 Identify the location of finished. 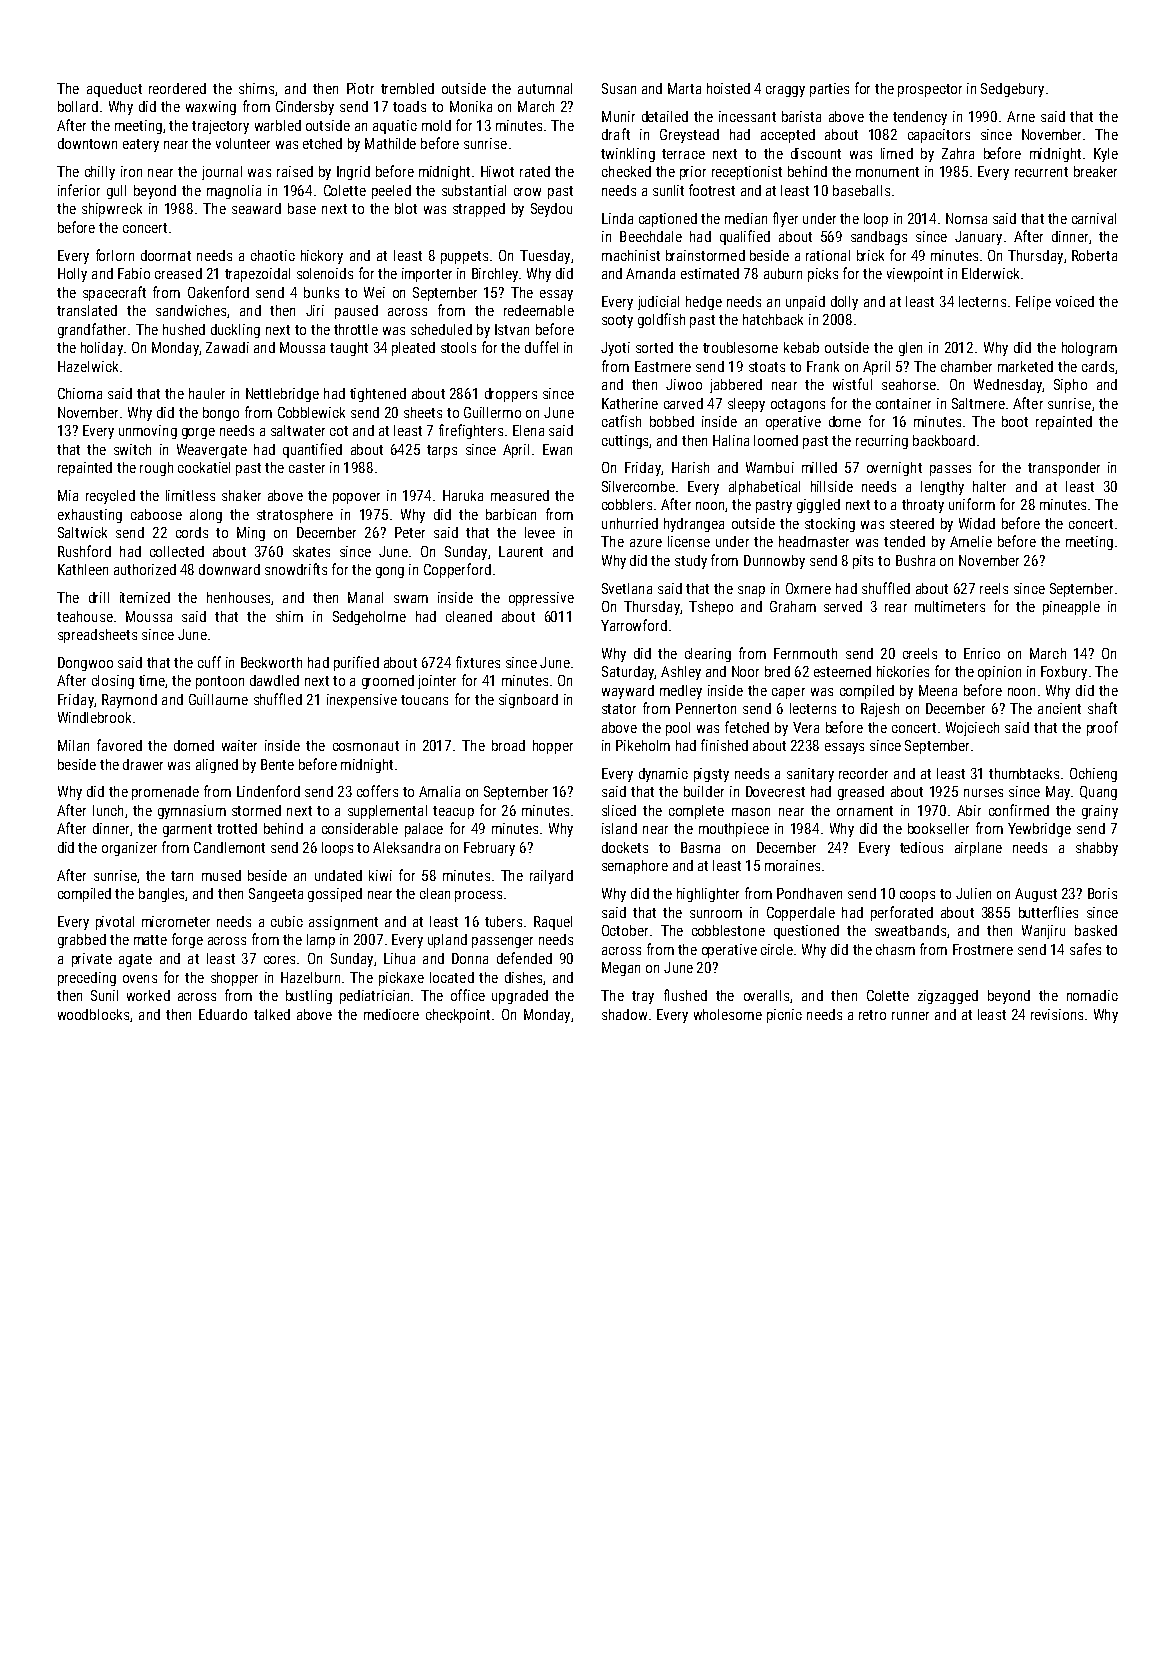
(724, 745).
